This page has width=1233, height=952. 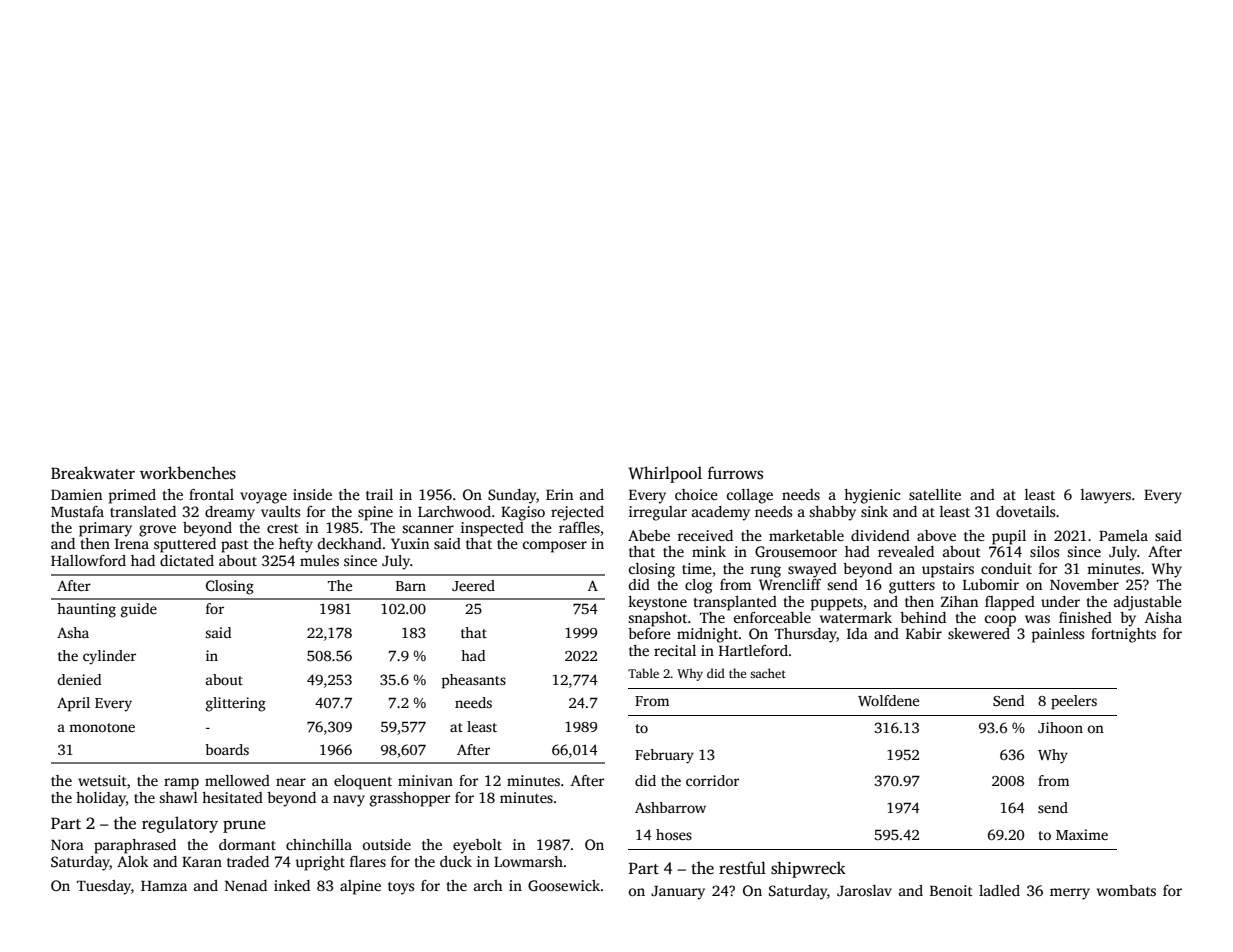 What do you see at coordinates (912, 587) in the page?
I see `gutters` at bounding box center [912, 587].
